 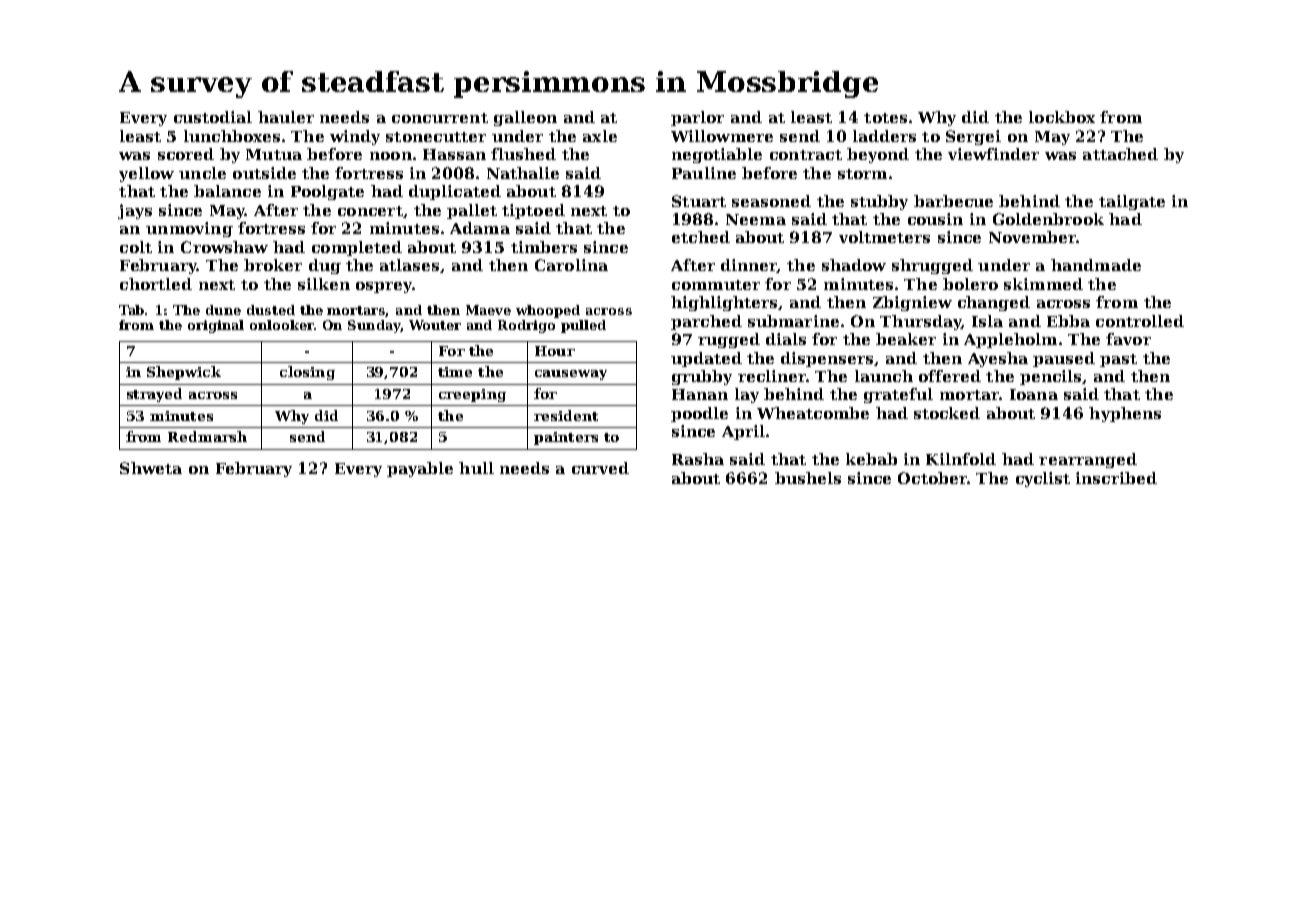 What do you see at coordinates (555, 351) in the screenshot?
I see `Hour` at bounding box center [555, 351].
